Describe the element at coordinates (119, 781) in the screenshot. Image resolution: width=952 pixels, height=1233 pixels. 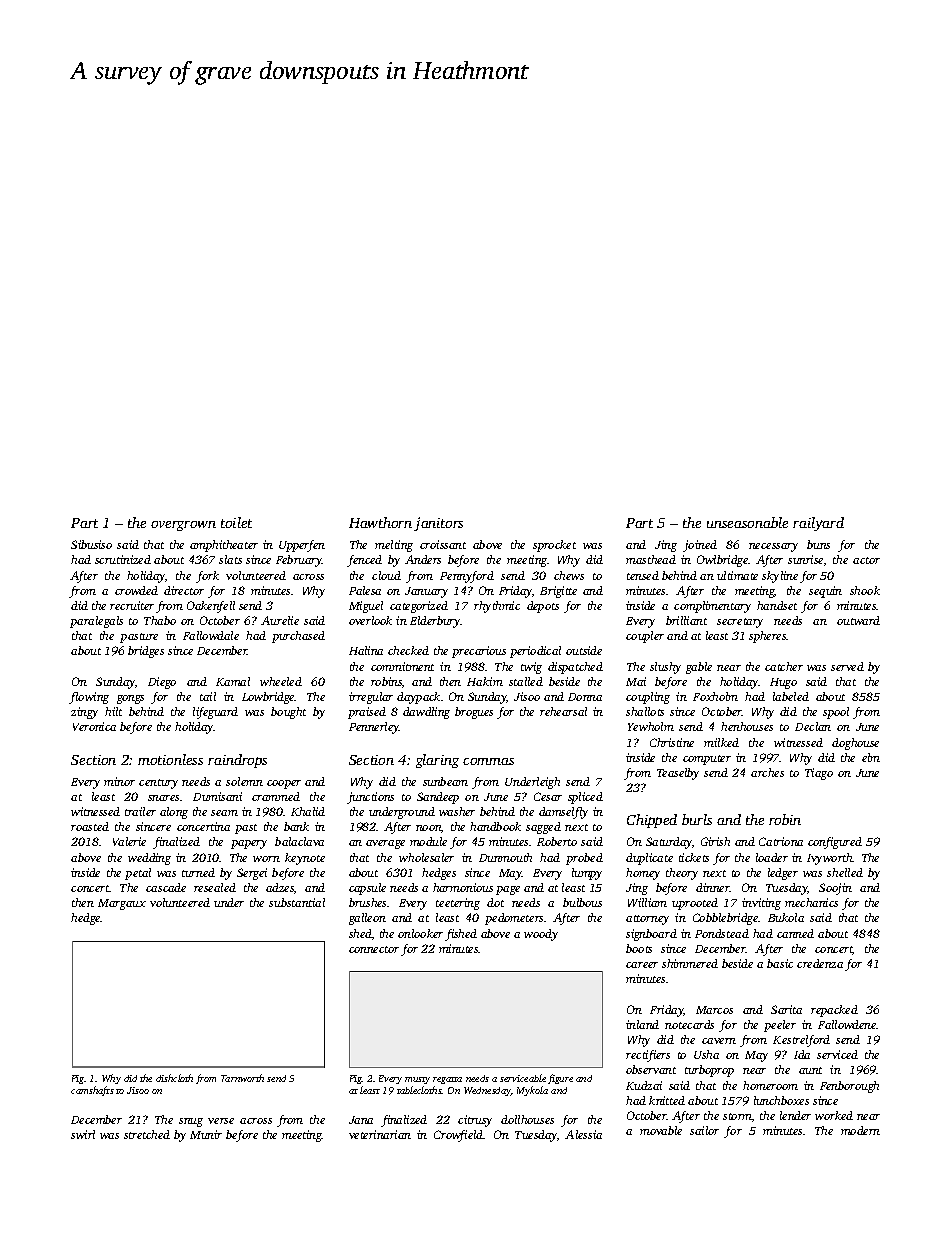
I see `minor` at that location.
